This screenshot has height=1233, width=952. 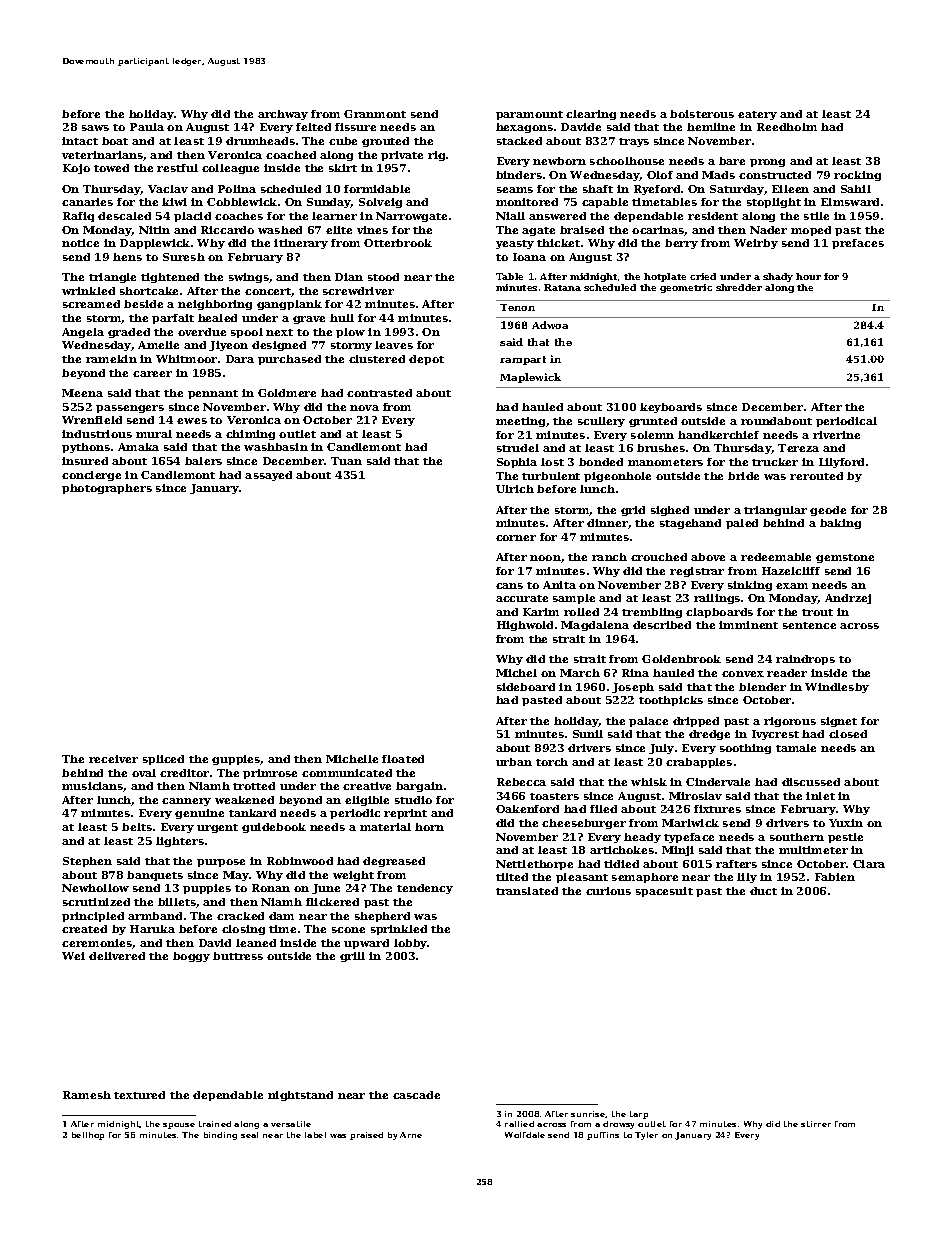 What do you see at coordinates (163, 760) in the screenshot?
I see `spliced` at bounding box center [163, 760].
